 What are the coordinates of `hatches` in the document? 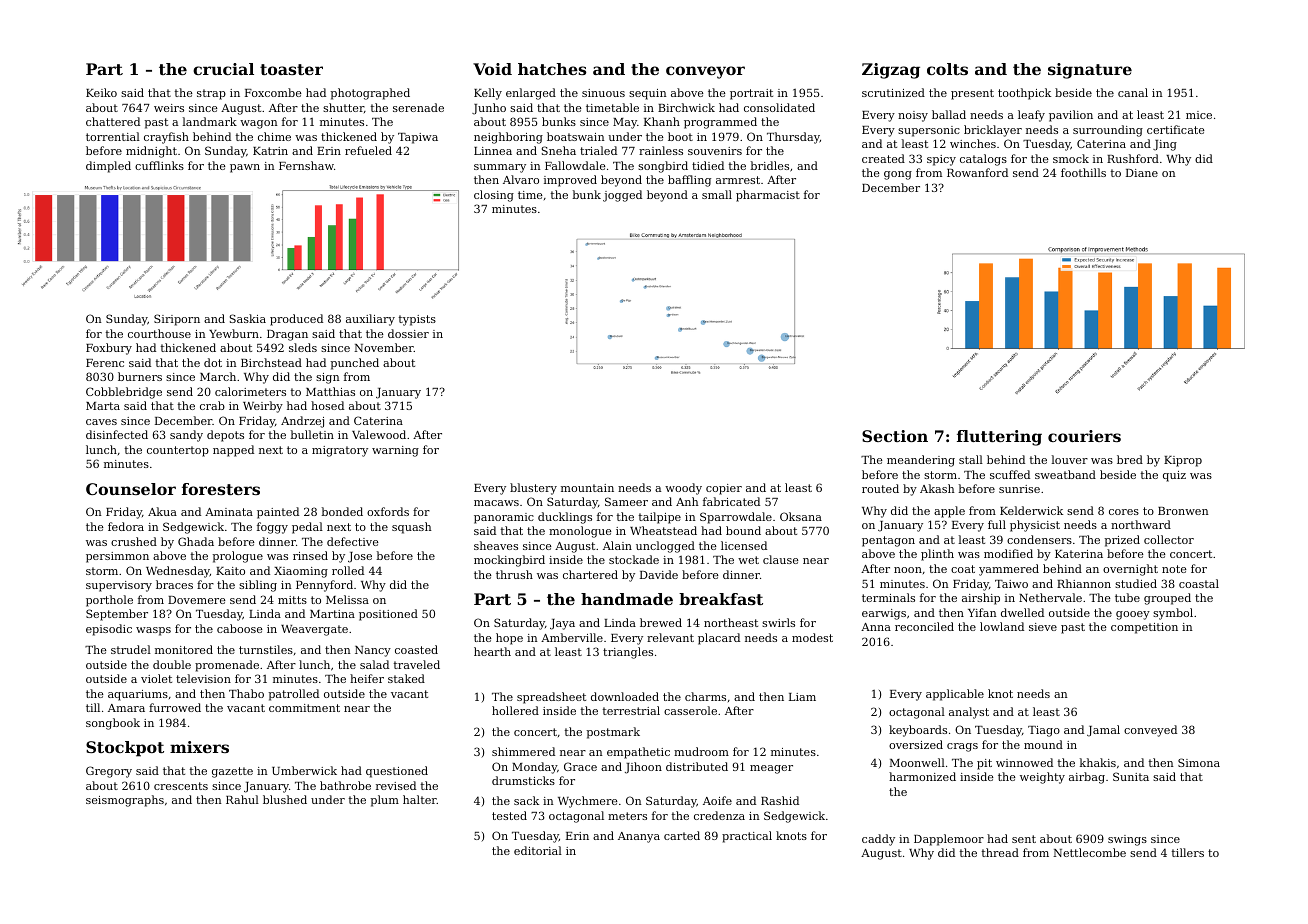 It's located at (552, 69).
